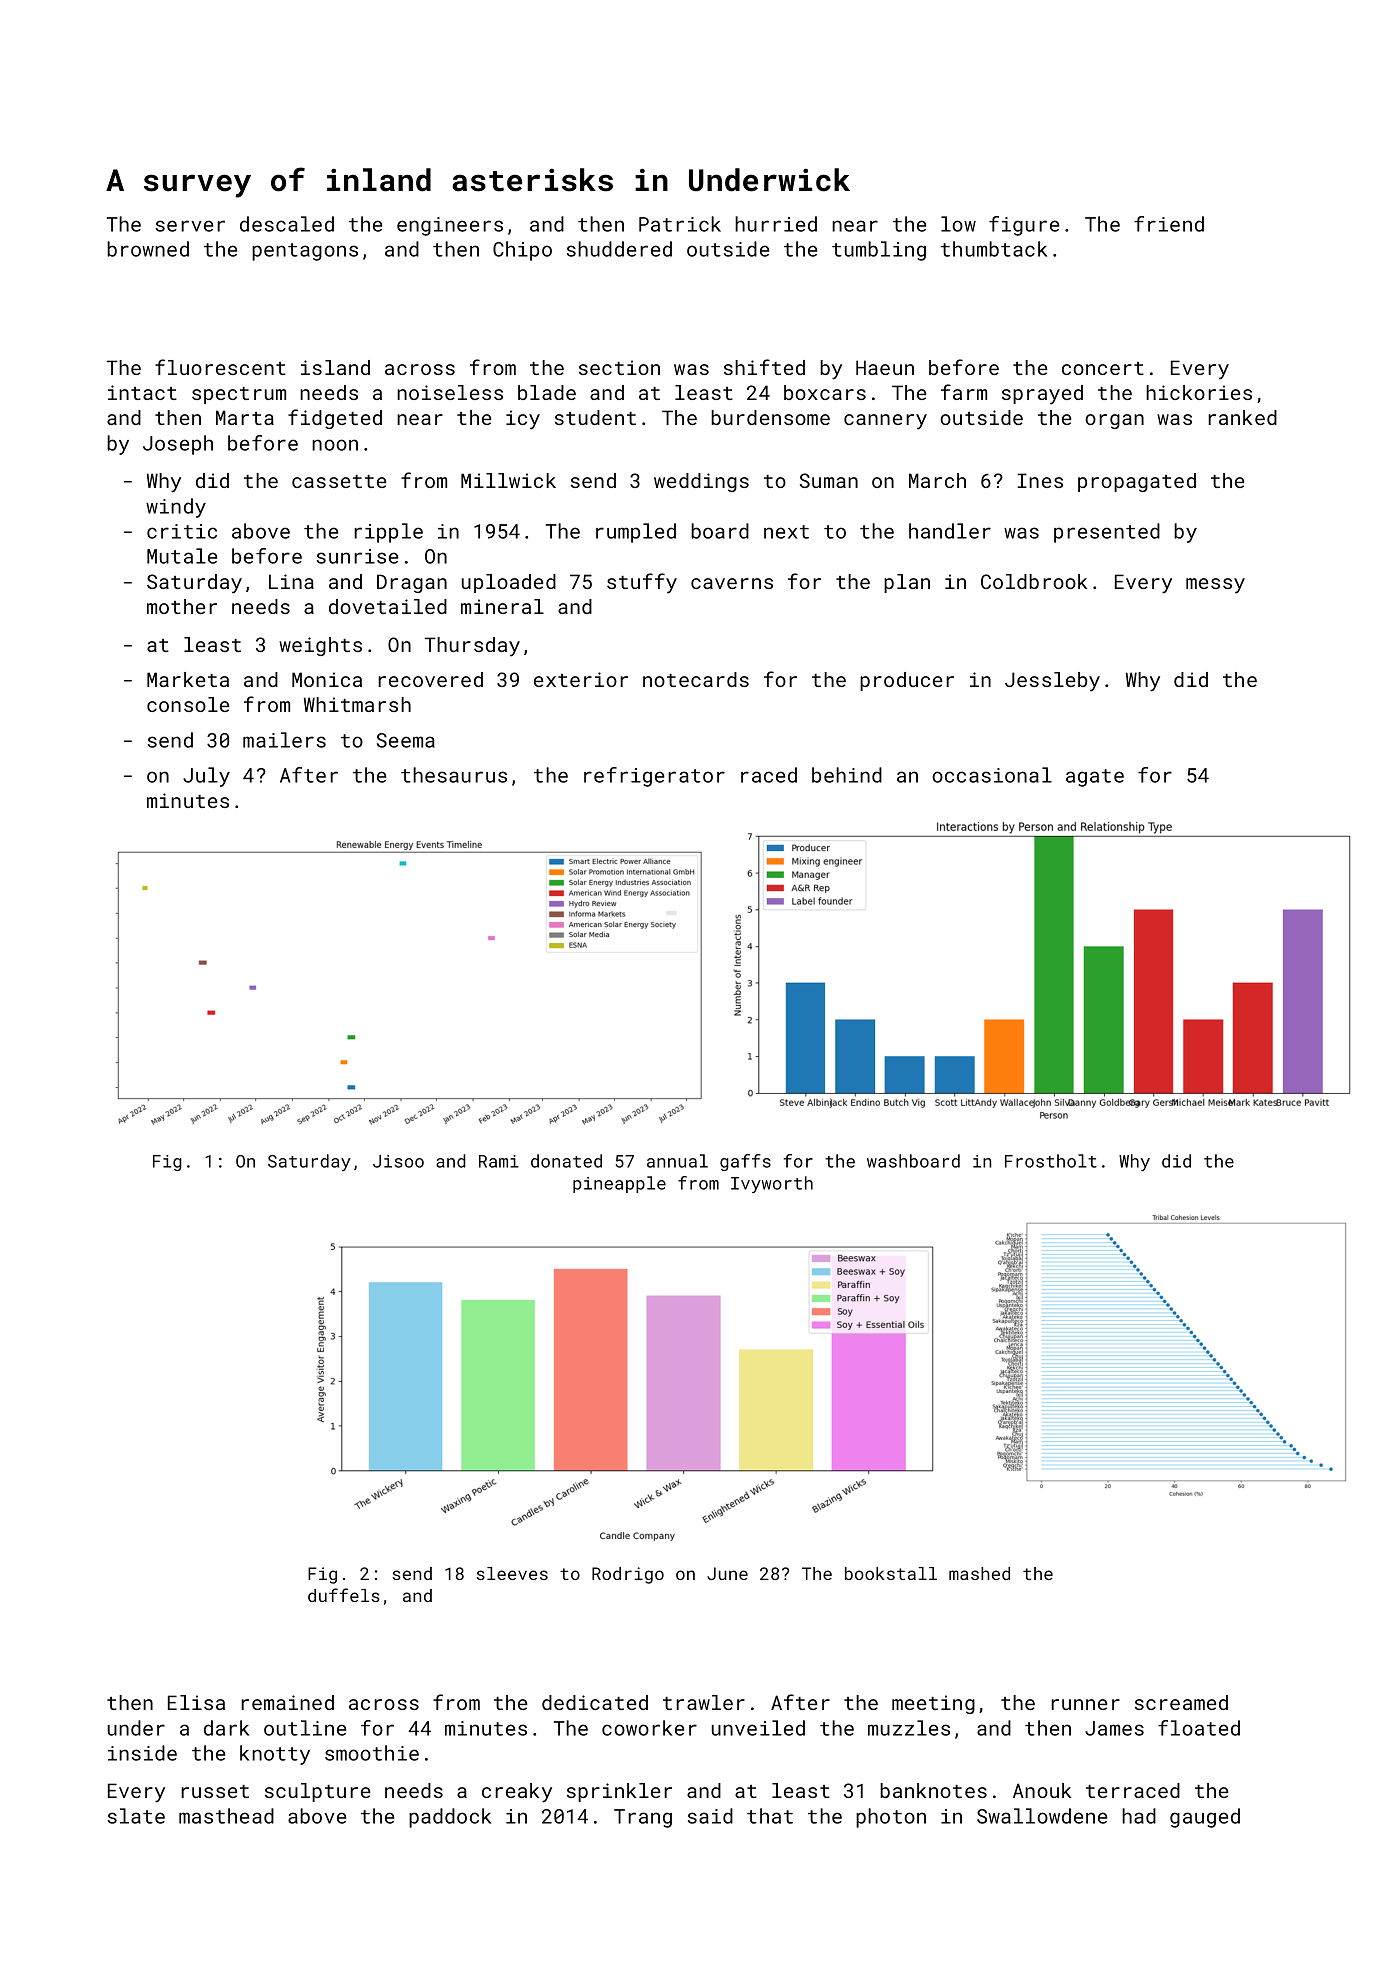 The width and height of the screenshot is (1386, 1969). Describe the element at coordinates (1205, 1818) in the screenshot. I see `gauged` at that location.
